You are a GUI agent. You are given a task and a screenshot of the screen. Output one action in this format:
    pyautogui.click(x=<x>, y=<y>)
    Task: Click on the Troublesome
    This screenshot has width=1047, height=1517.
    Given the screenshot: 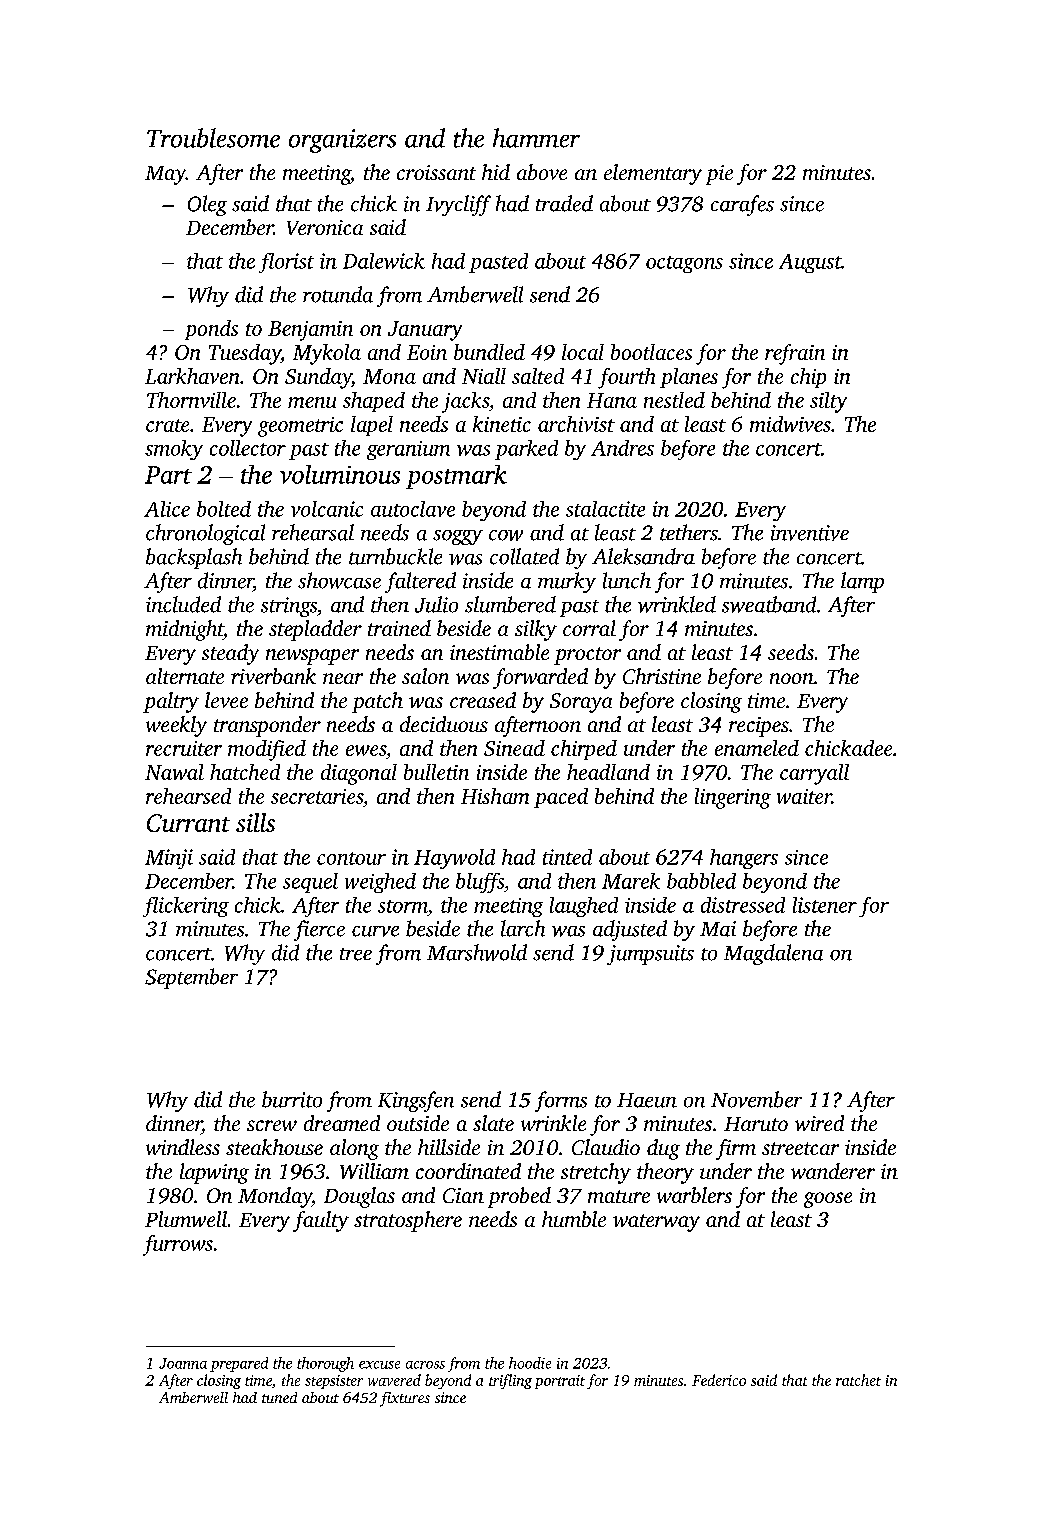 What is the action you would take?
    pyautogui.click(x=213, y=138)
